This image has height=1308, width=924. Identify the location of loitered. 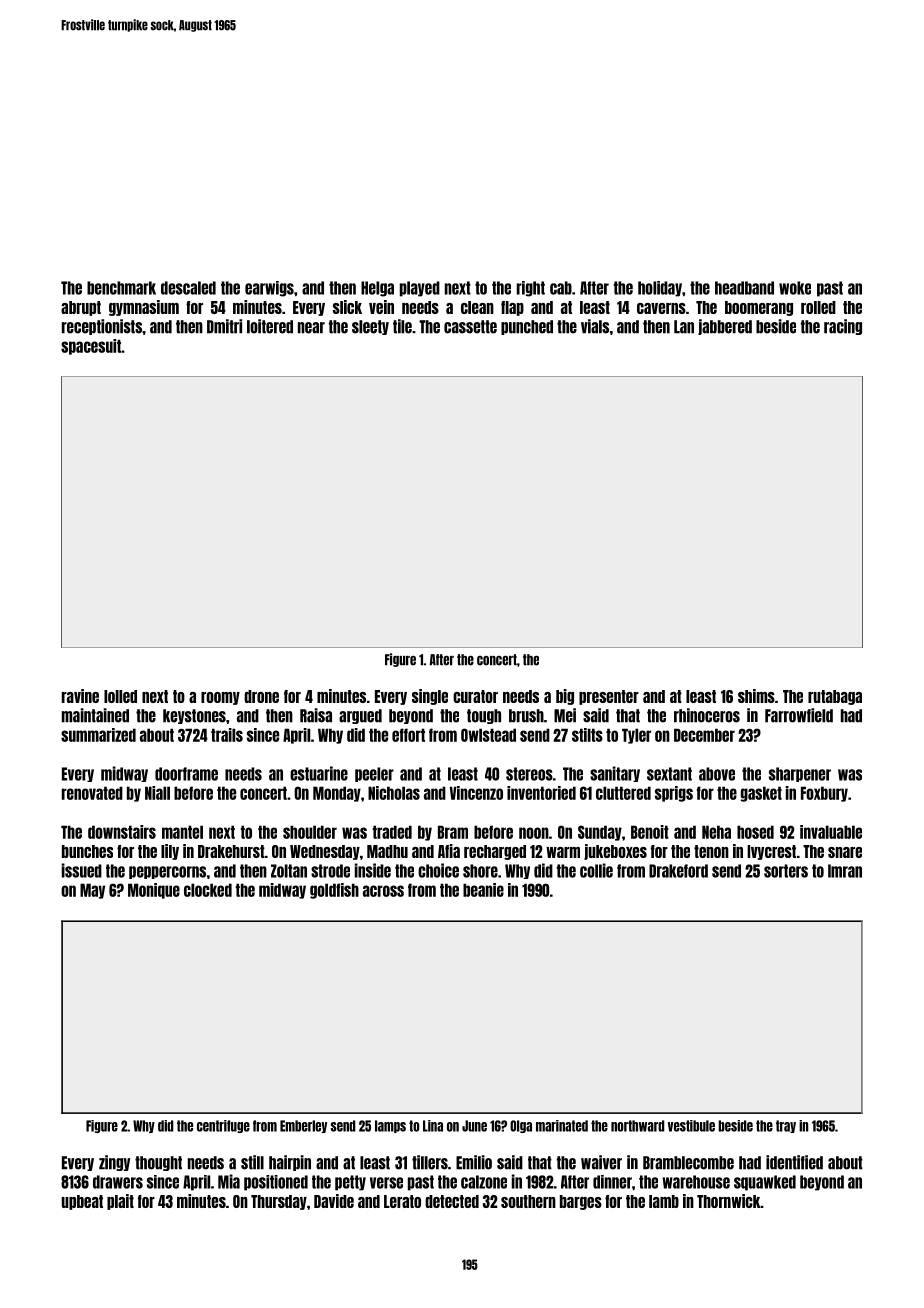
(270, 326).
